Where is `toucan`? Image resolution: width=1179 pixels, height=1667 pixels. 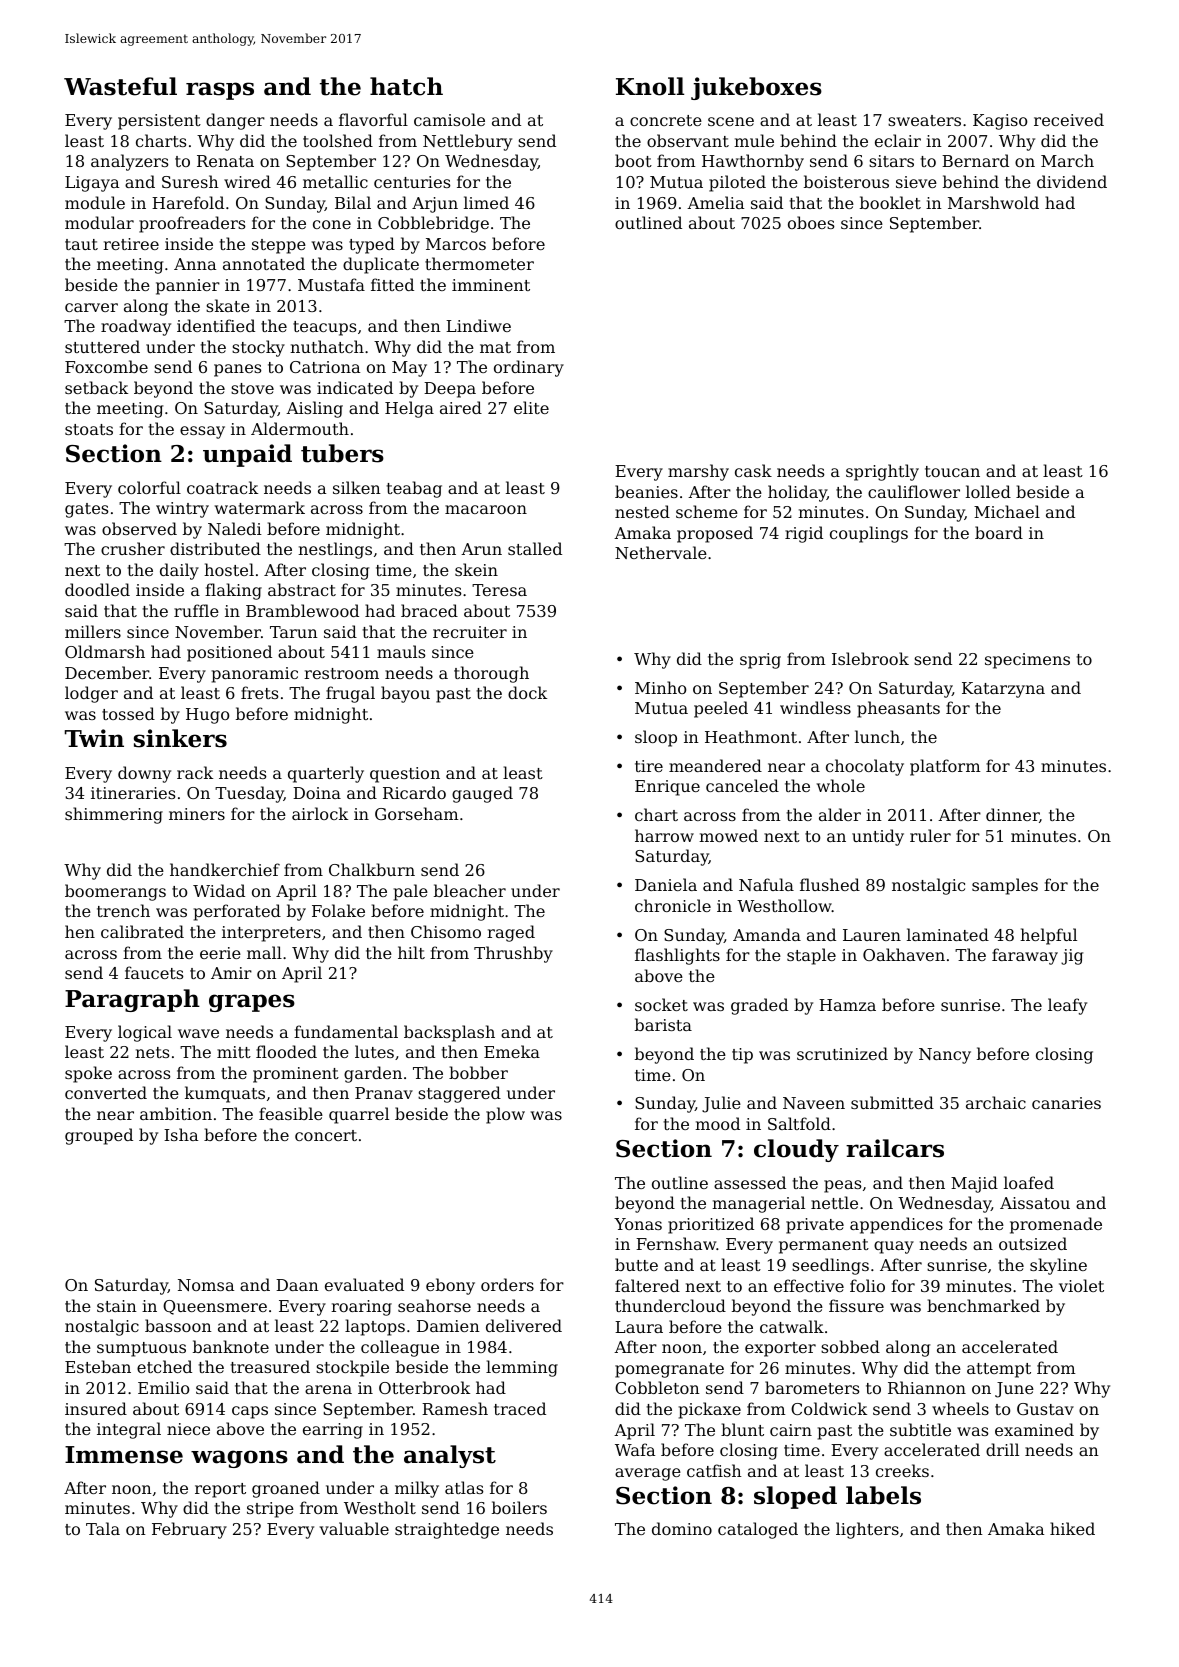 toucan is located at coordinates (952, 471).
